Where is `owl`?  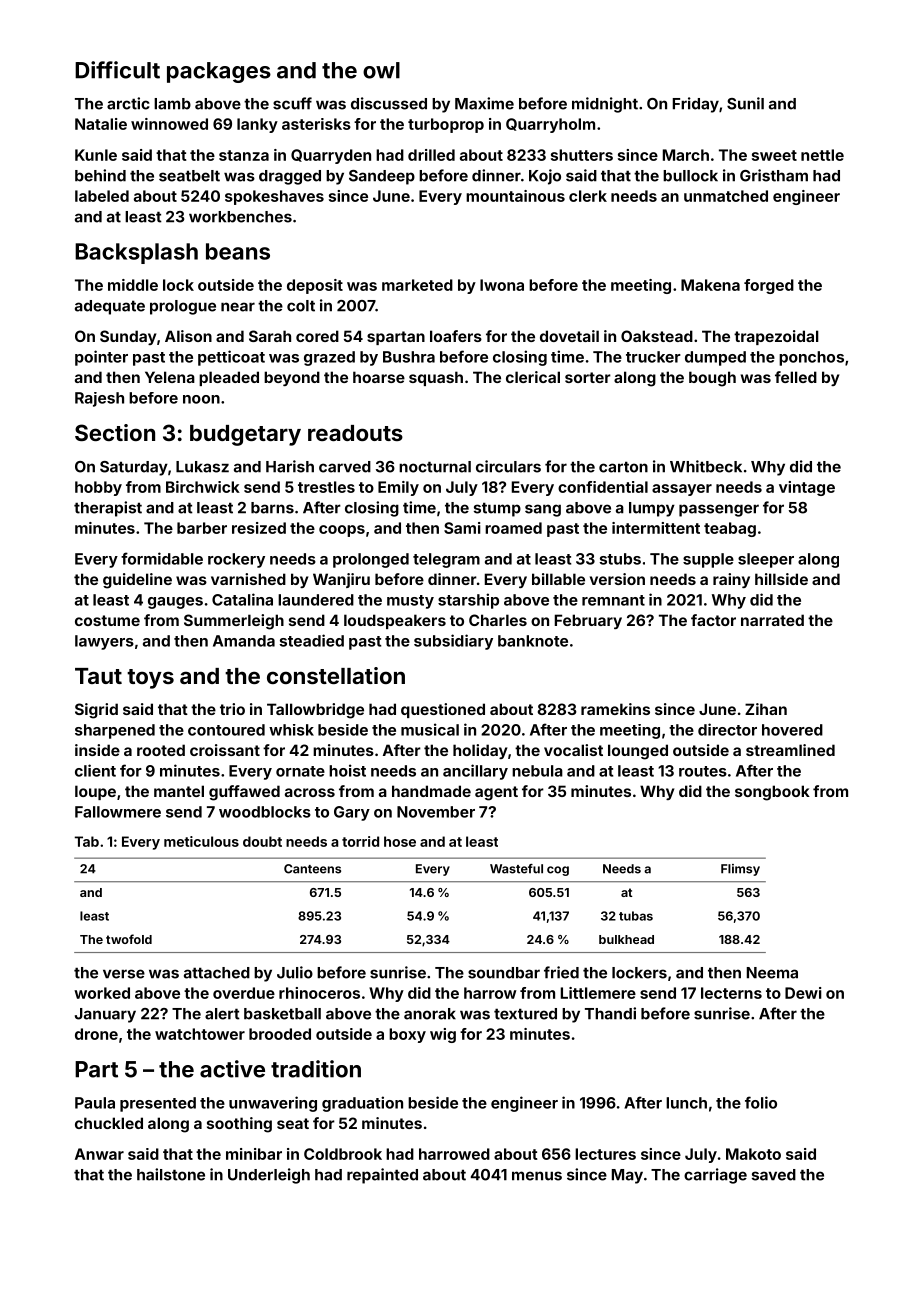
owl is located at coordinates (381, 70).
